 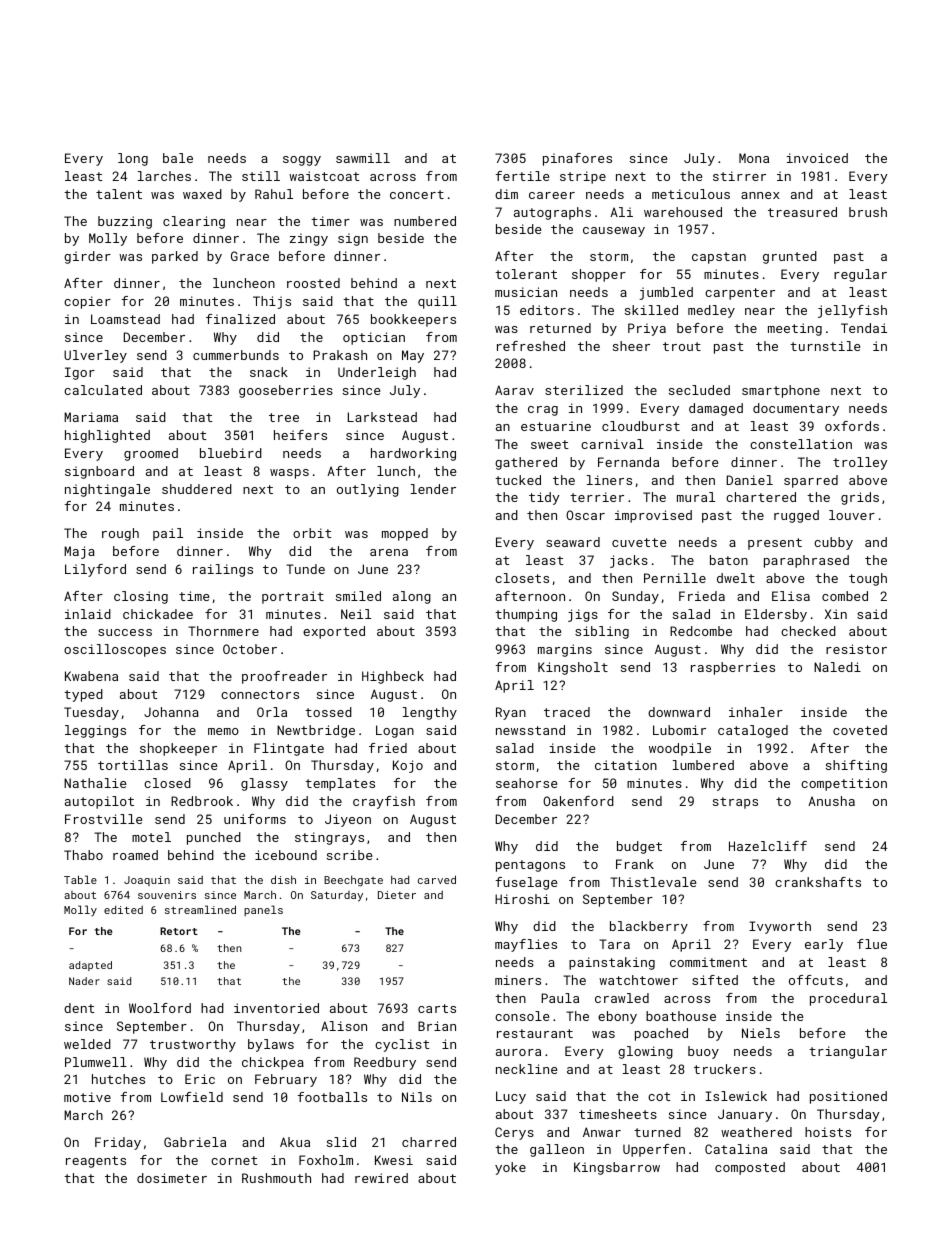 I want to click on boathouse, so click(x=681, y=1016).
